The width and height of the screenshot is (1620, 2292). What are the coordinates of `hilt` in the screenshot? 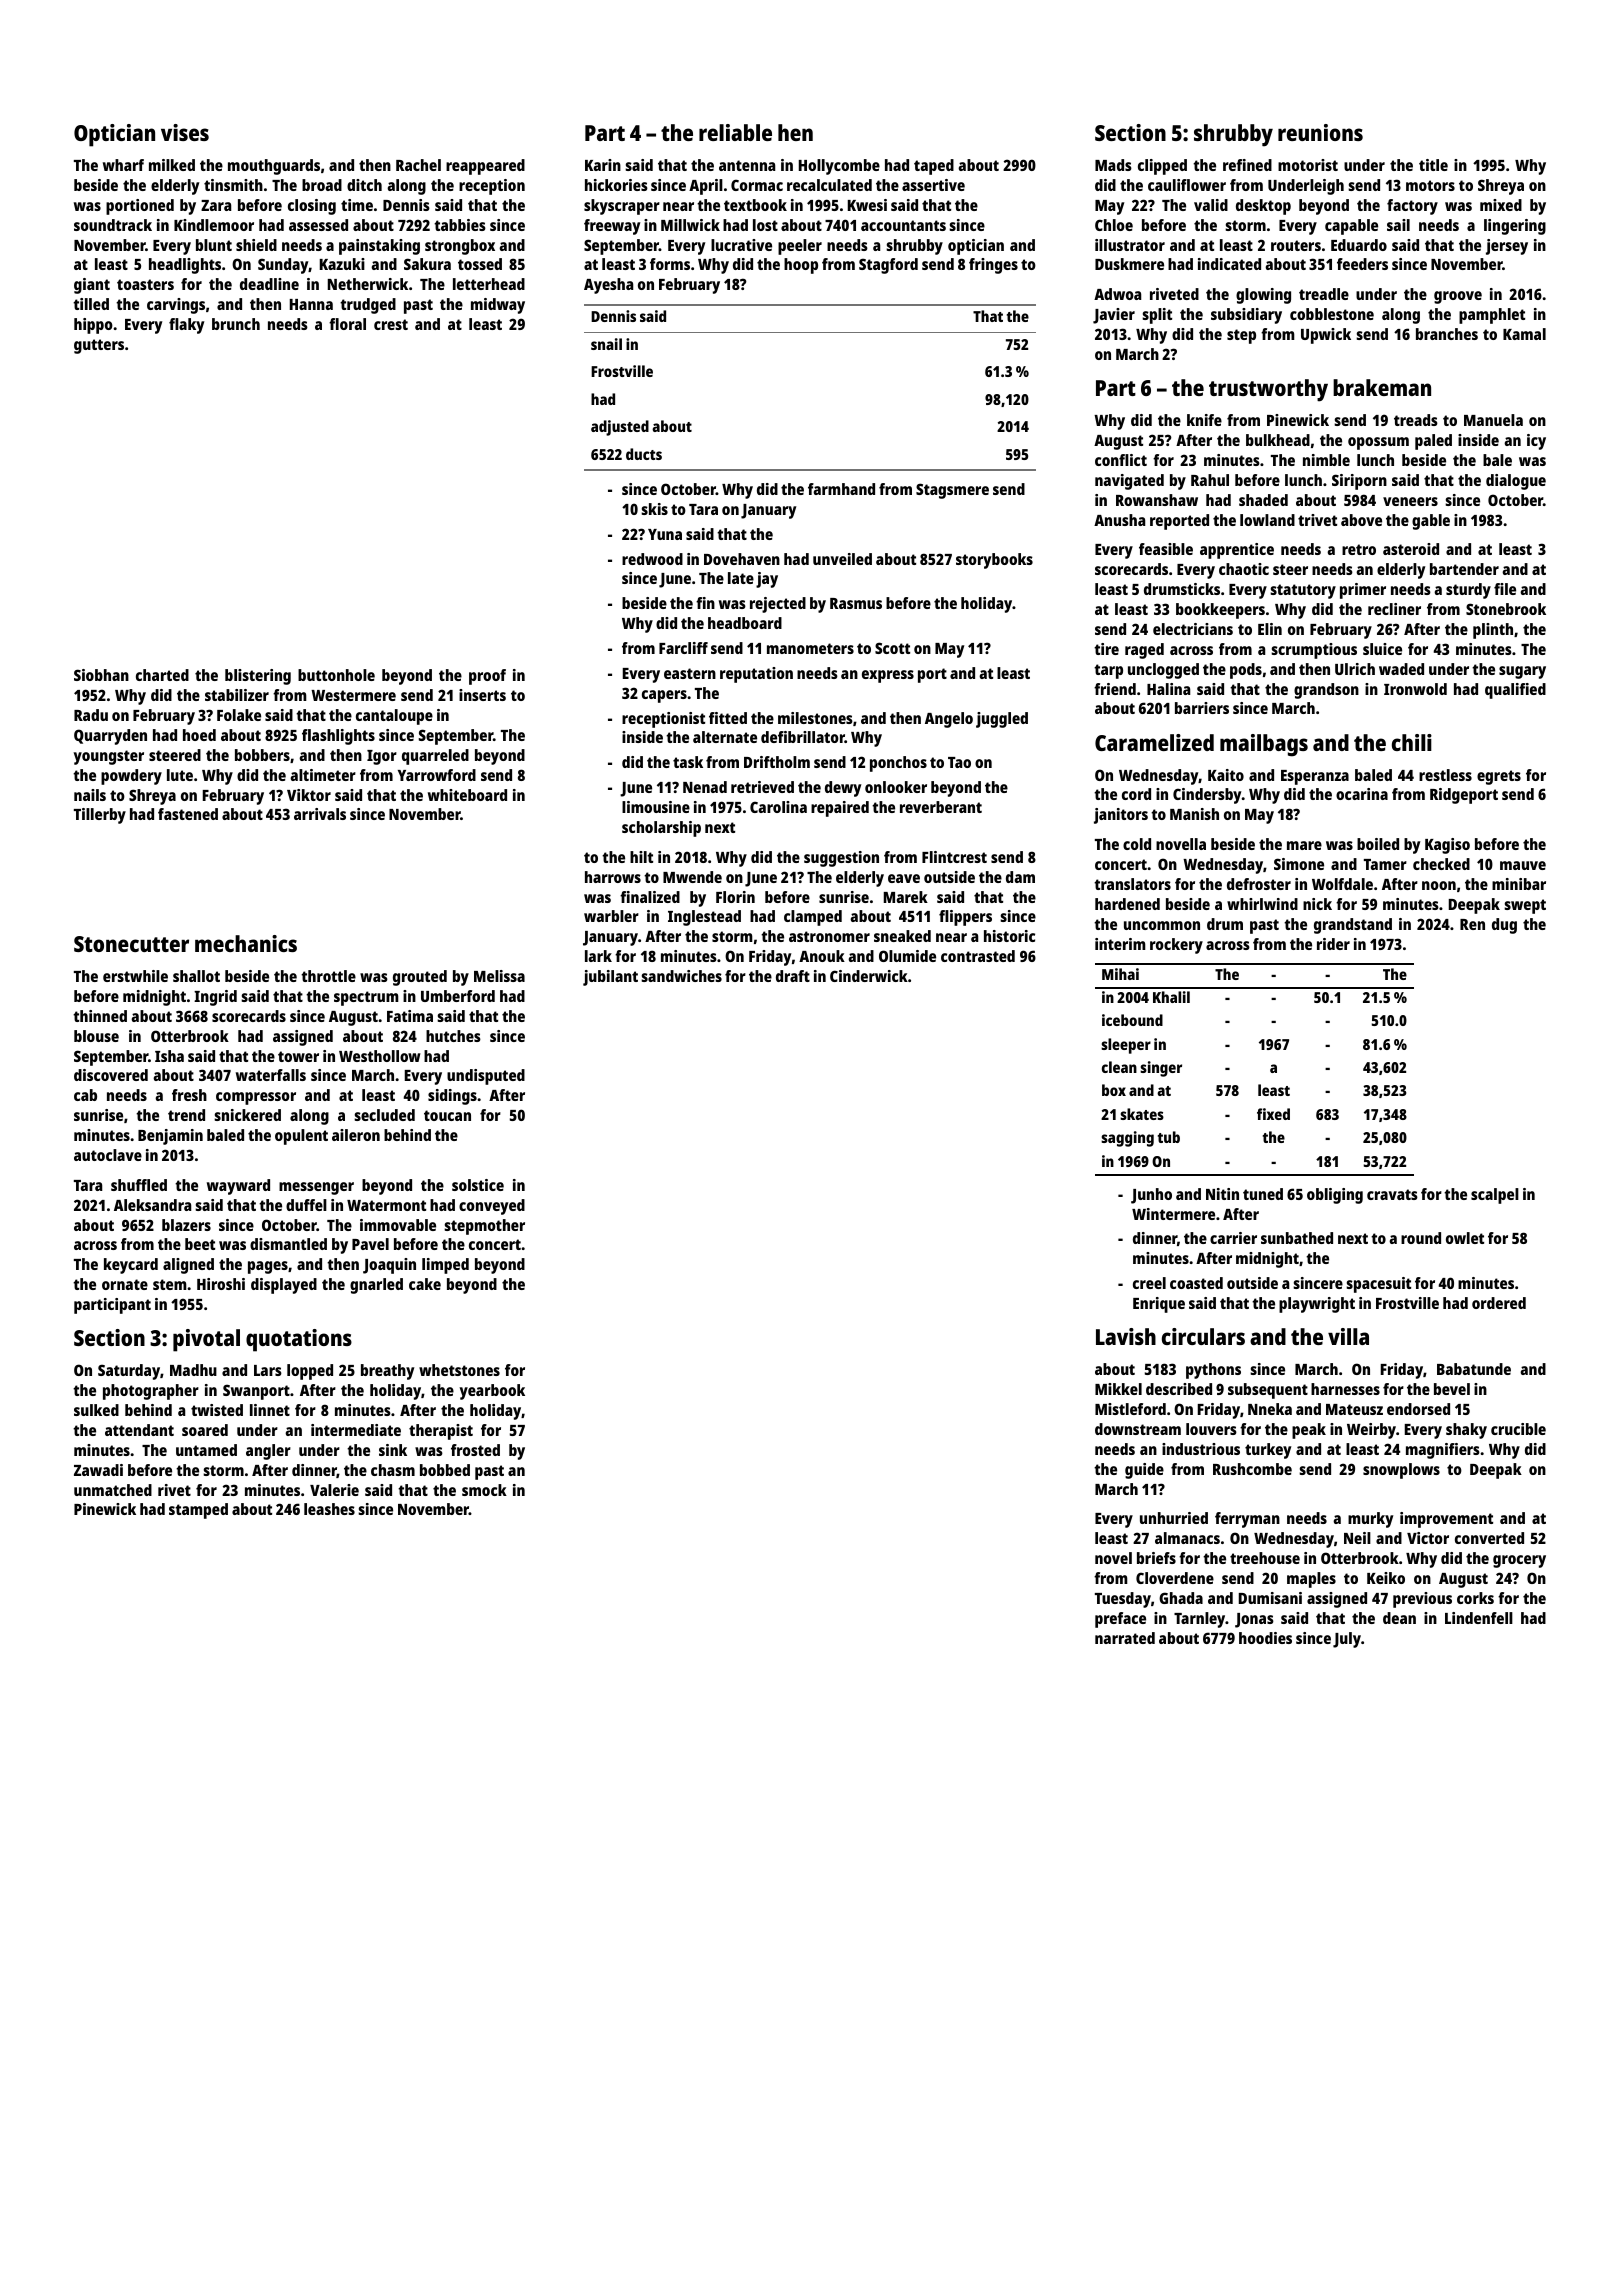 It's located at (641, 857).
